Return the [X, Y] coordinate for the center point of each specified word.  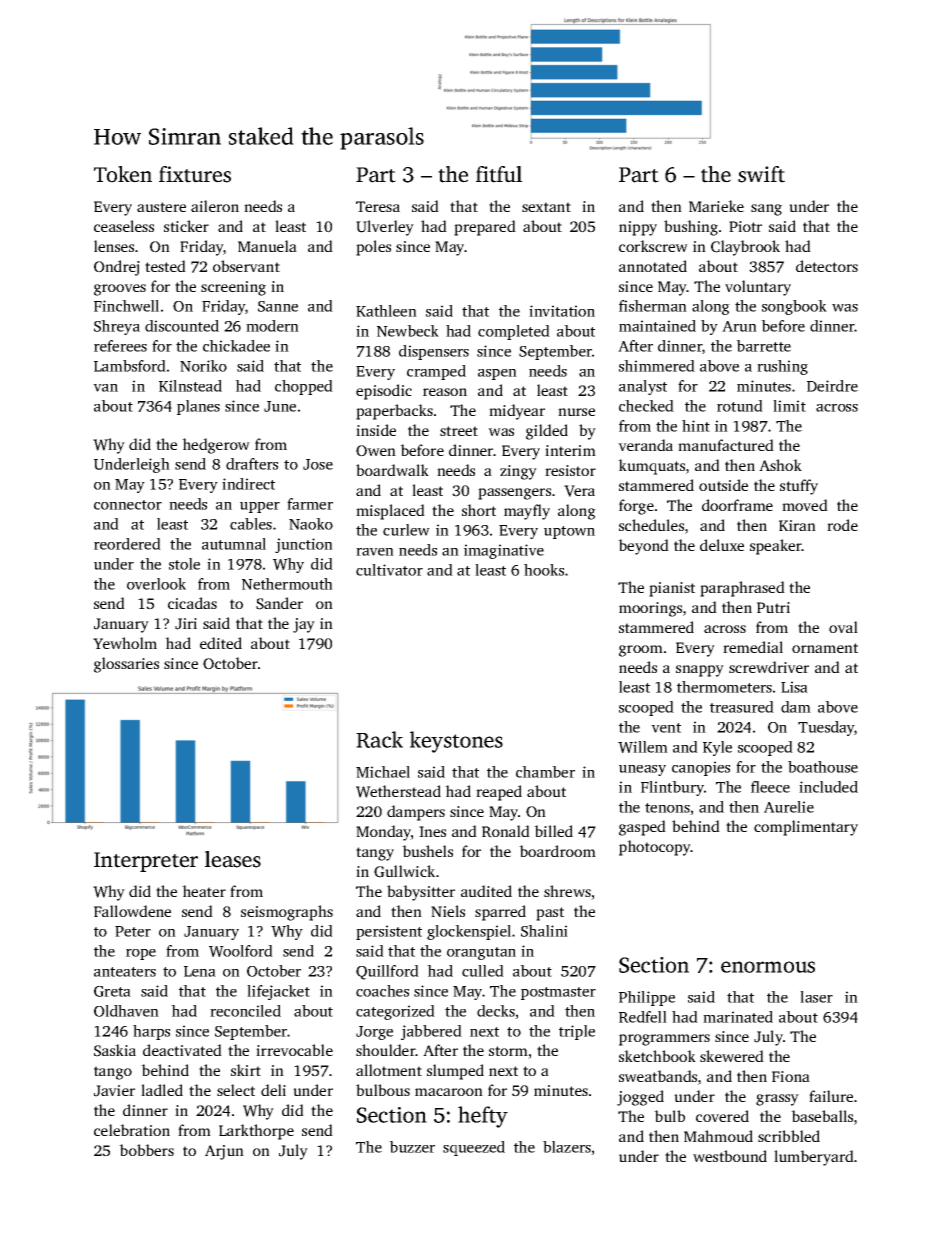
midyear [517, 412]
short [479, 510]
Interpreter [146, 862]
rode [842, 525]
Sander [279, 603]
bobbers [146, 1150]
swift [761, 174]
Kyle [717, 748]
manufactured [726, 445]
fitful [499, 174]
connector [128, 505]
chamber [545, 772]
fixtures [195, 174]
